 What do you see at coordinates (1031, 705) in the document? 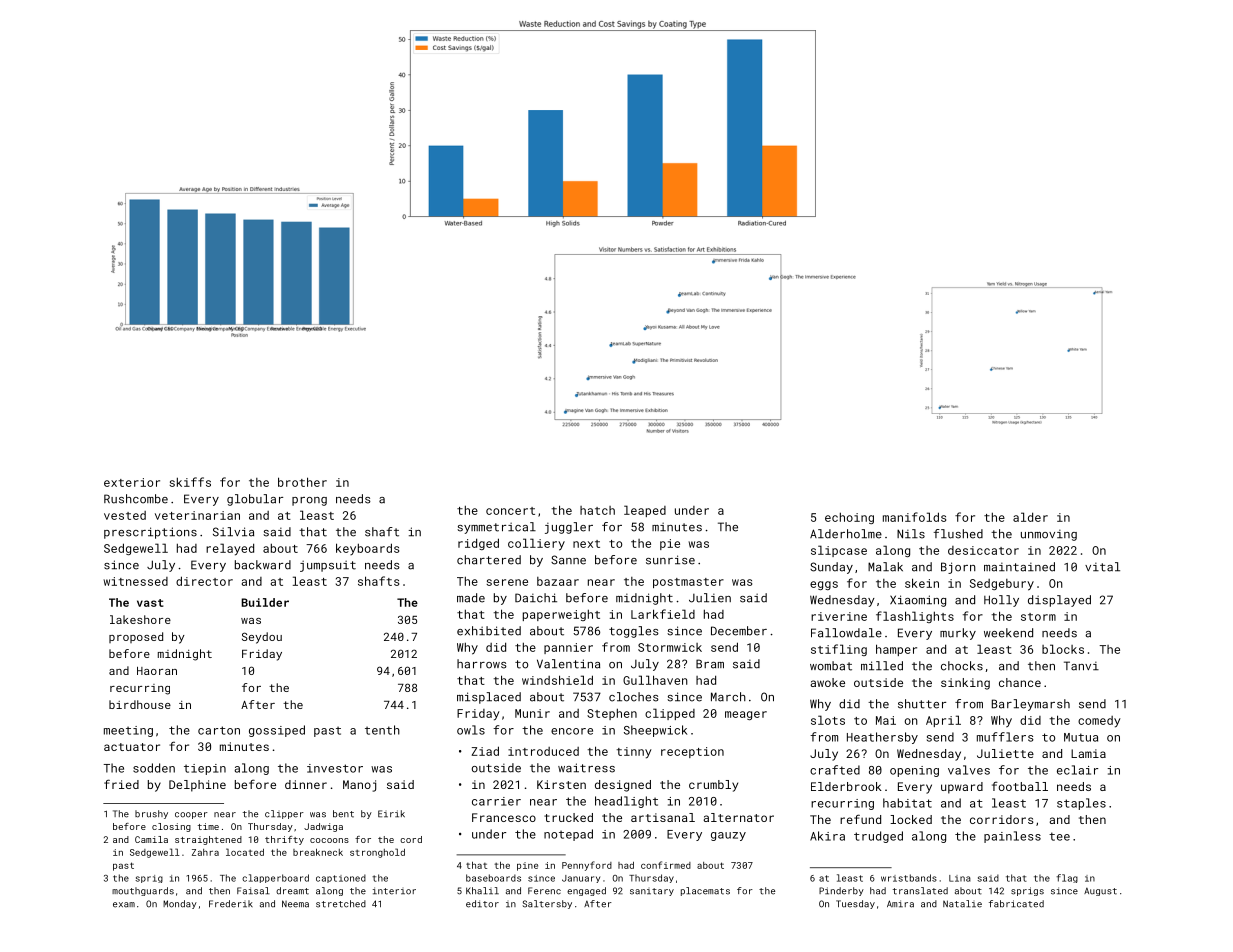
I see `Barleymarsh` at bounding box center [1031, 705].
